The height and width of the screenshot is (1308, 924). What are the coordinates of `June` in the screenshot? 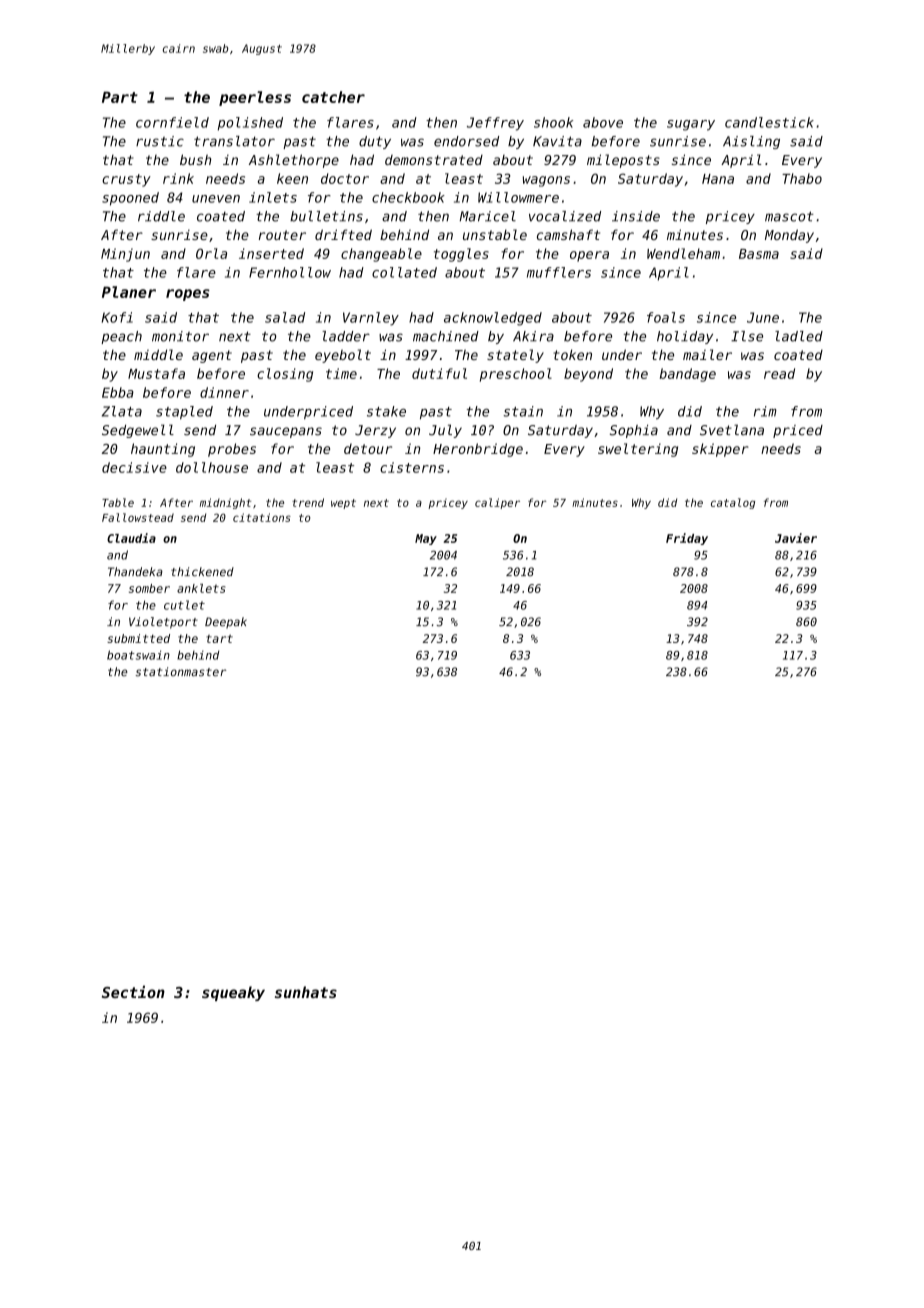 It's located at (763, 317).
